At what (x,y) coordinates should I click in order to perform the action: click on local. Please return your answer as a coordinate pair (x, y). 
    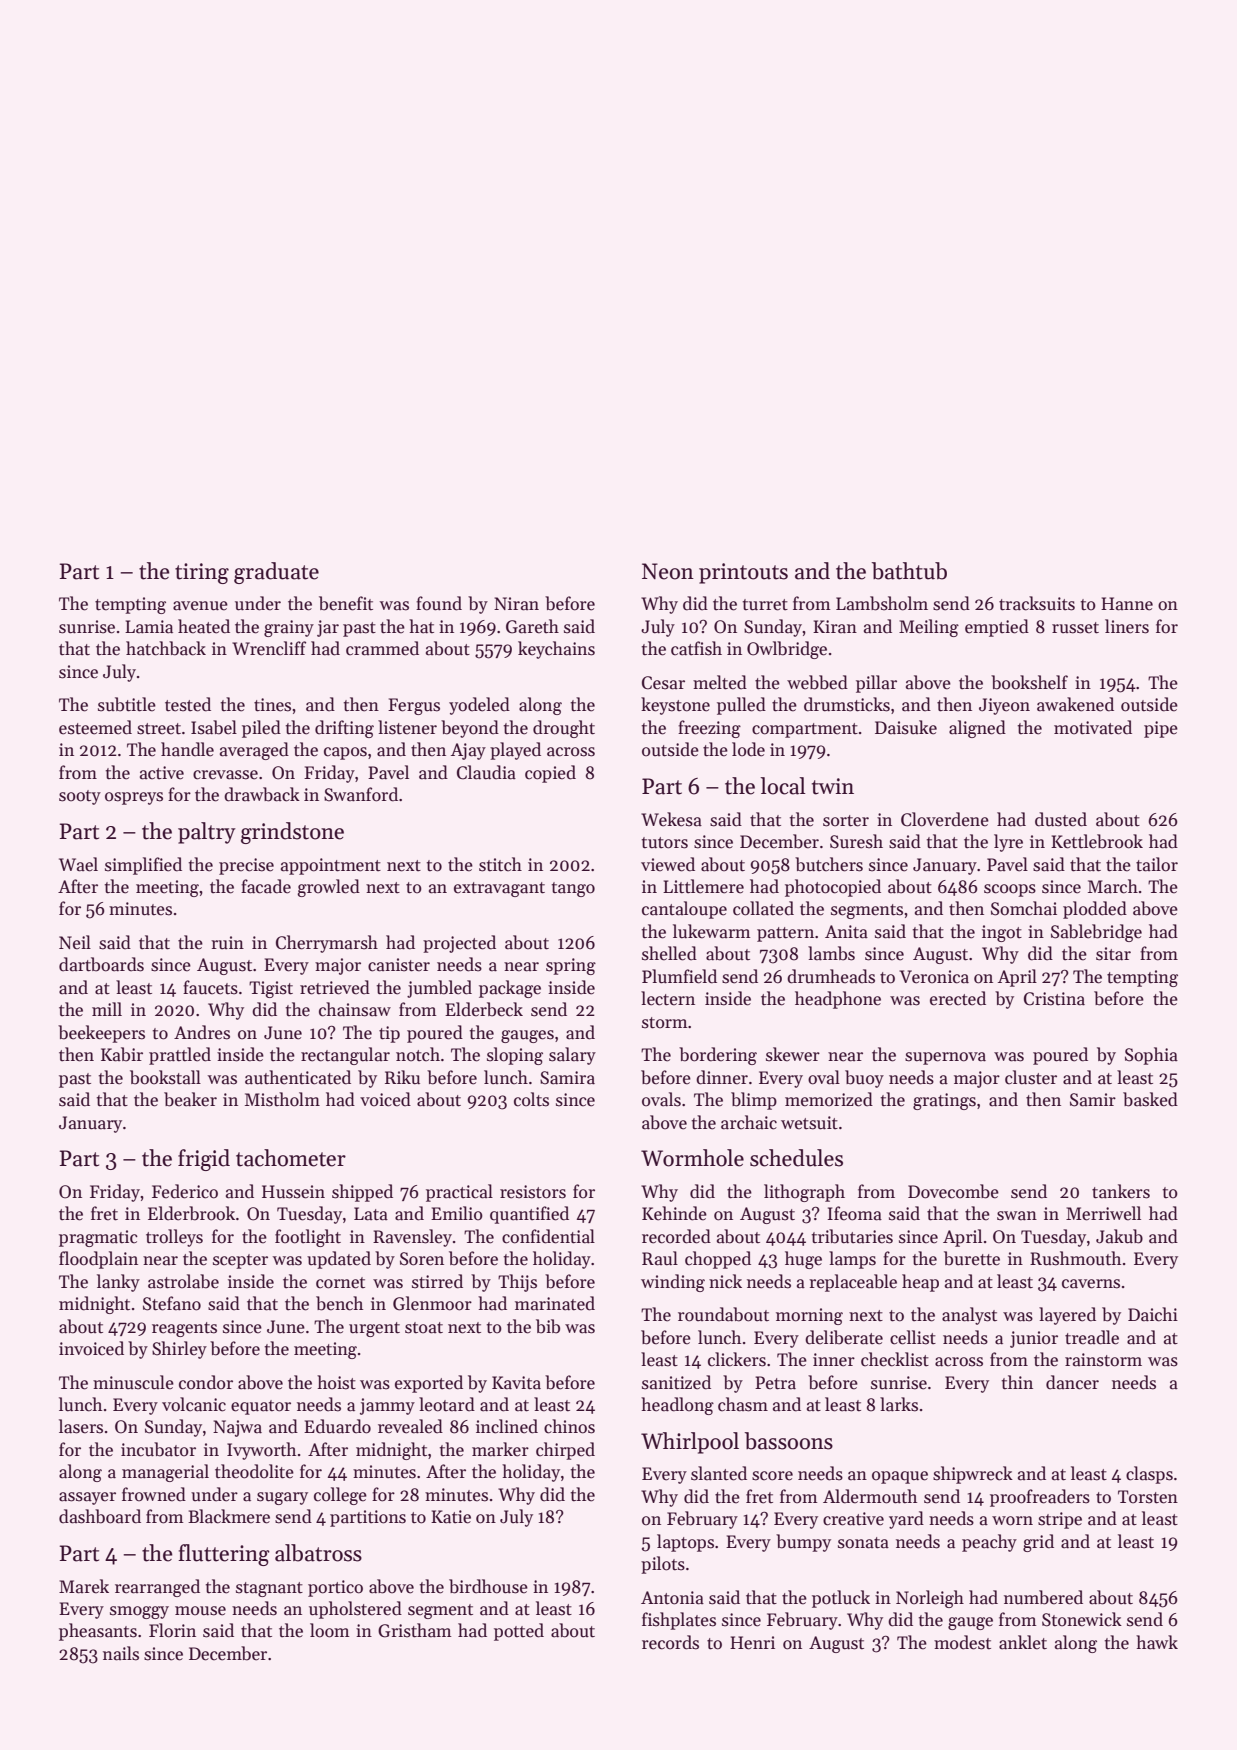
    Looking at the image, I should click on (783, 786).
